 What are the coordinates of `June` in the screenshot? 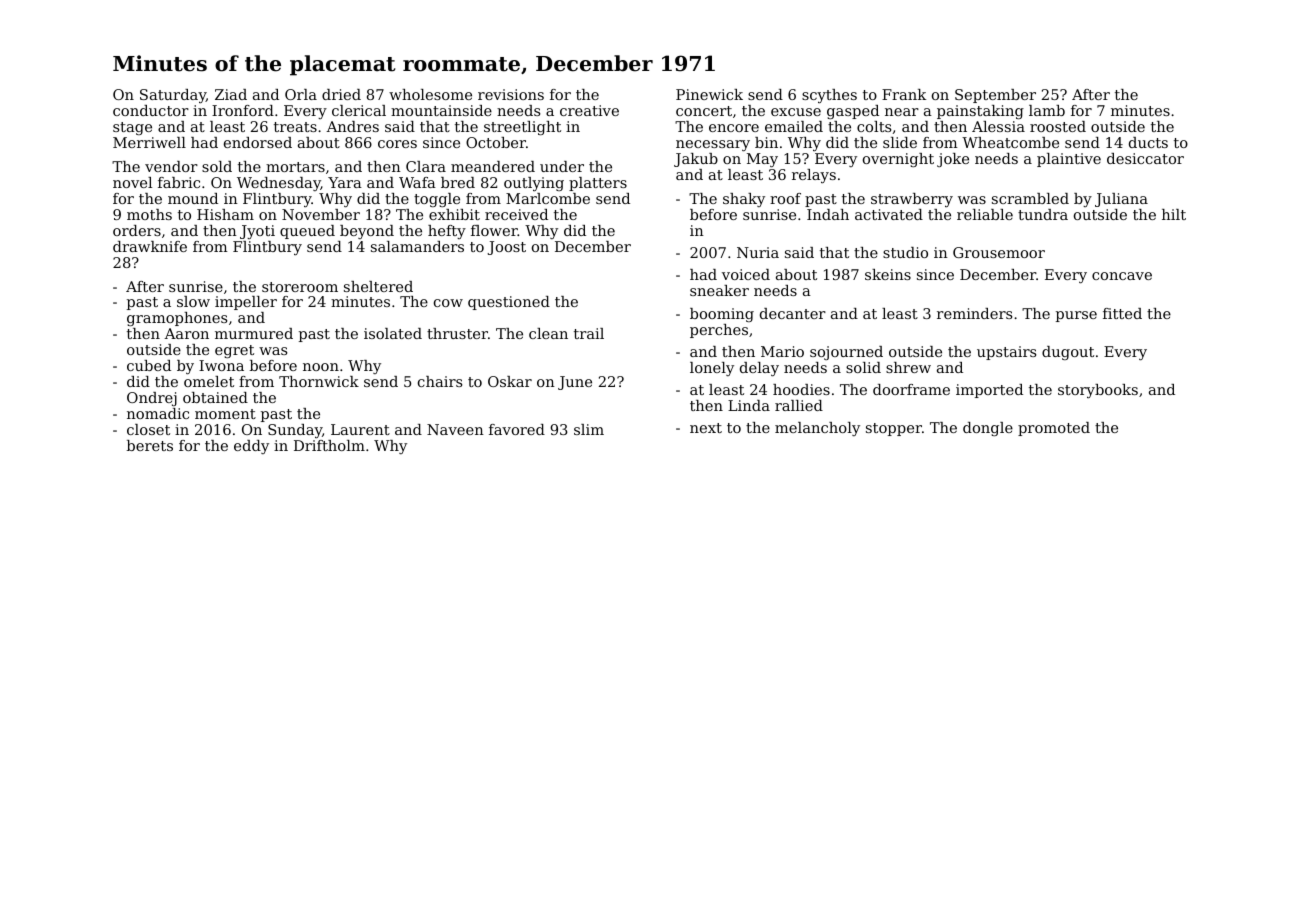 It's located at (575, 383).
